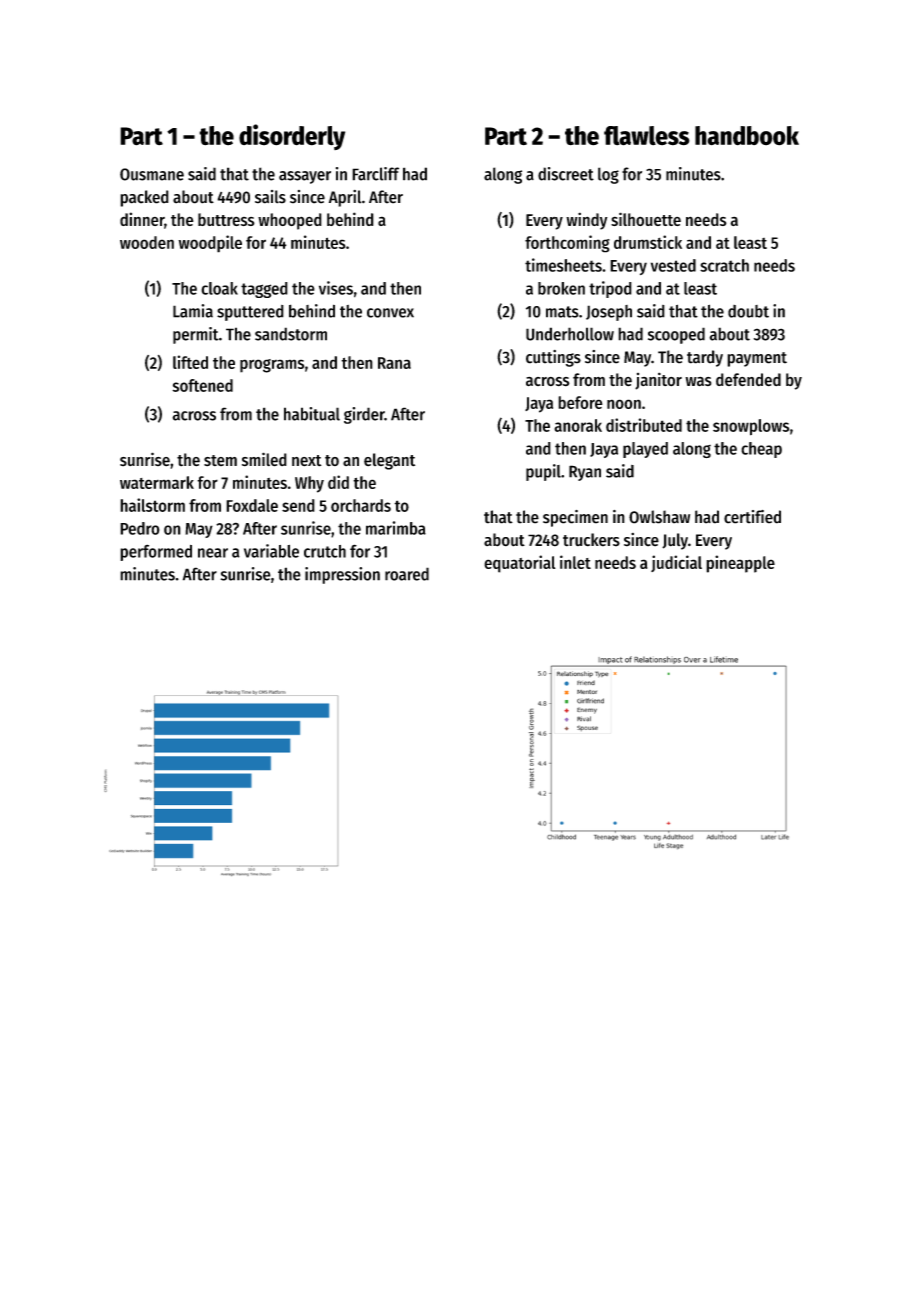  What do you see at coordinates (157, 482) in the document?
I see `watermark` at bounding box center [157, 482].
